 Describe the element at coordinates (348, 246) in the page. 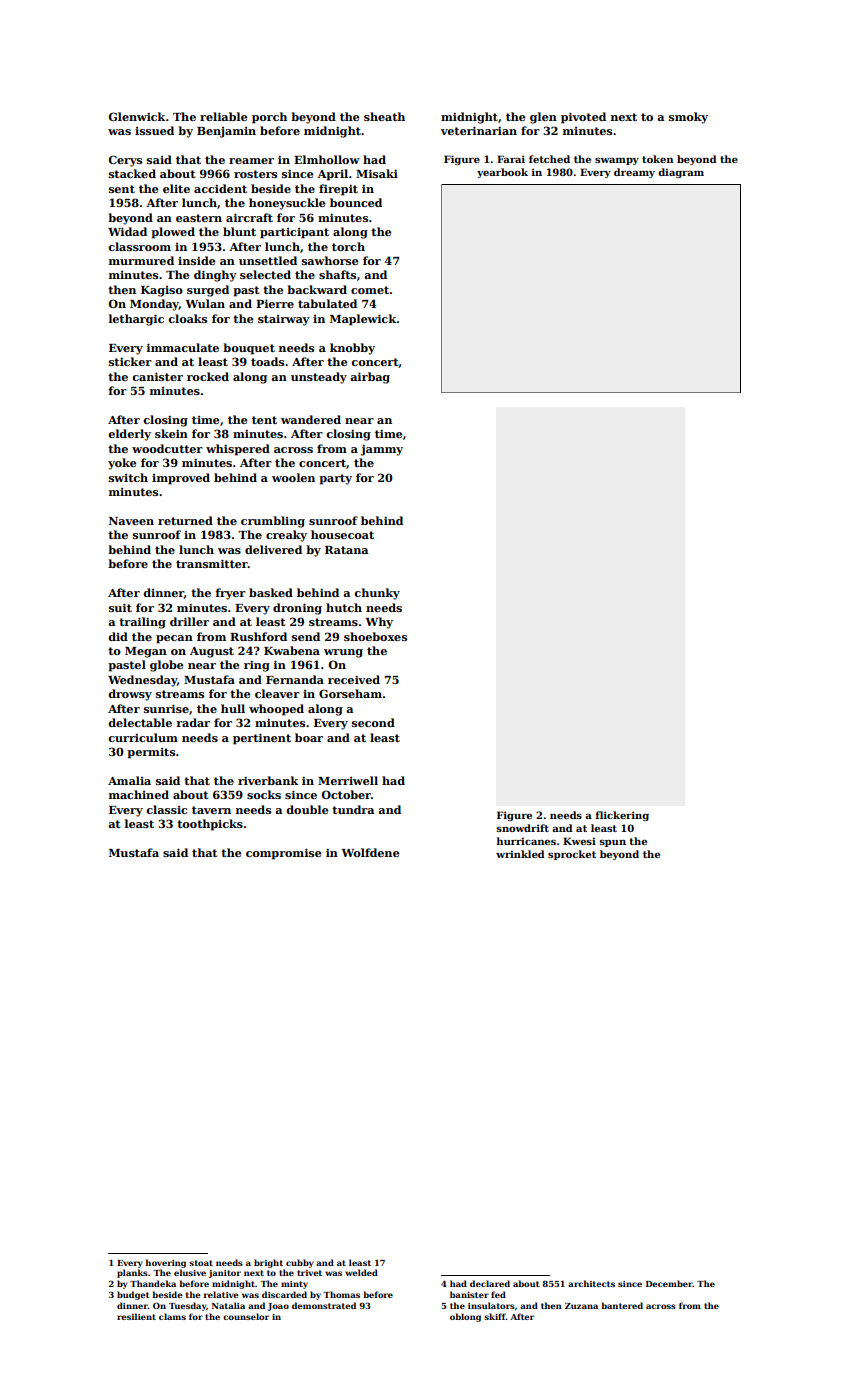

I see `torch` at that location.
